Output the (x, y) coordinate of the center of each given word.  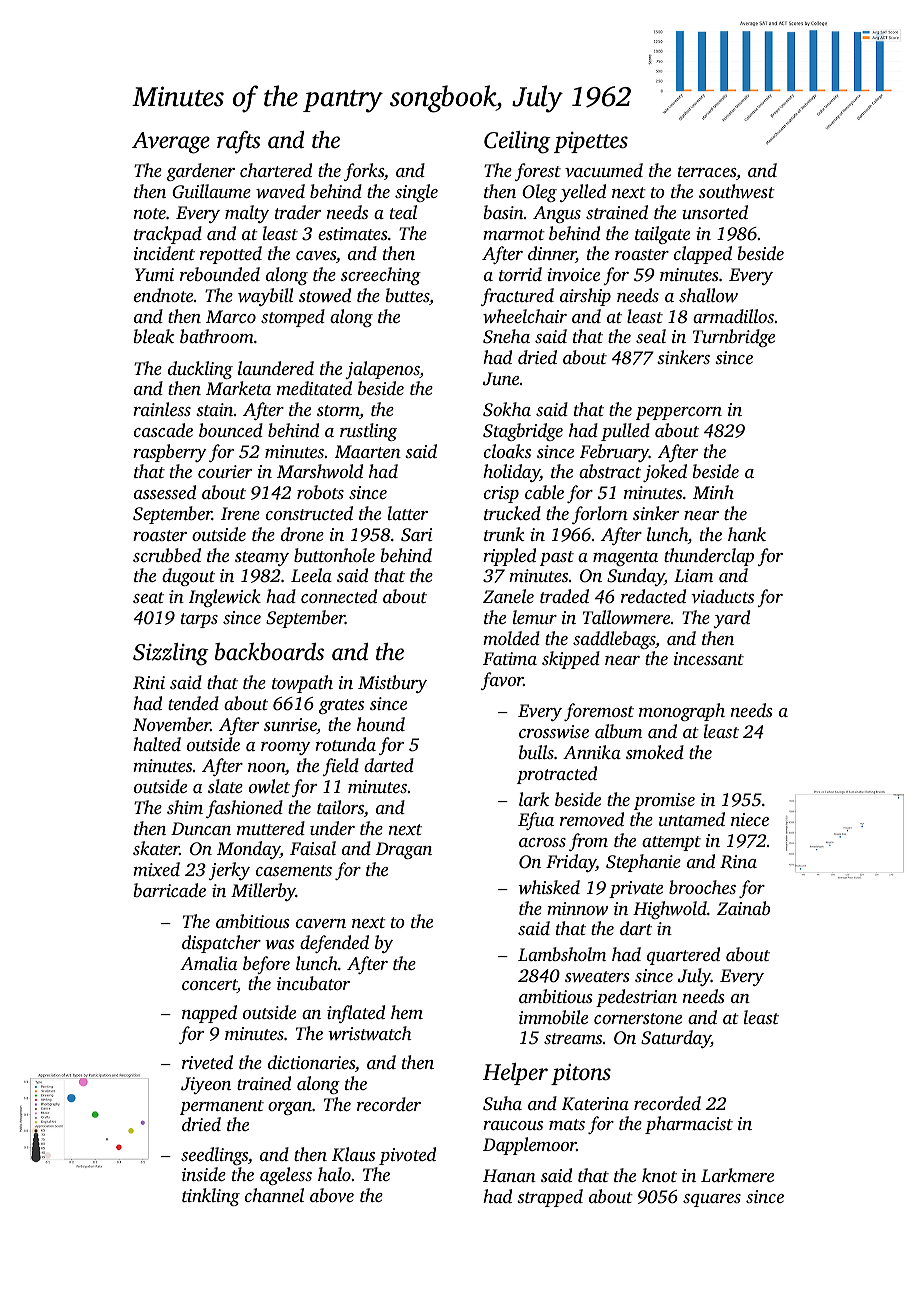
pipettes (591, 142)
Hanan (509, 1175)
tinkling (211, 1197)
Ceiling (517, 142)
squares (712, 1200)
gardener (200, 172)
